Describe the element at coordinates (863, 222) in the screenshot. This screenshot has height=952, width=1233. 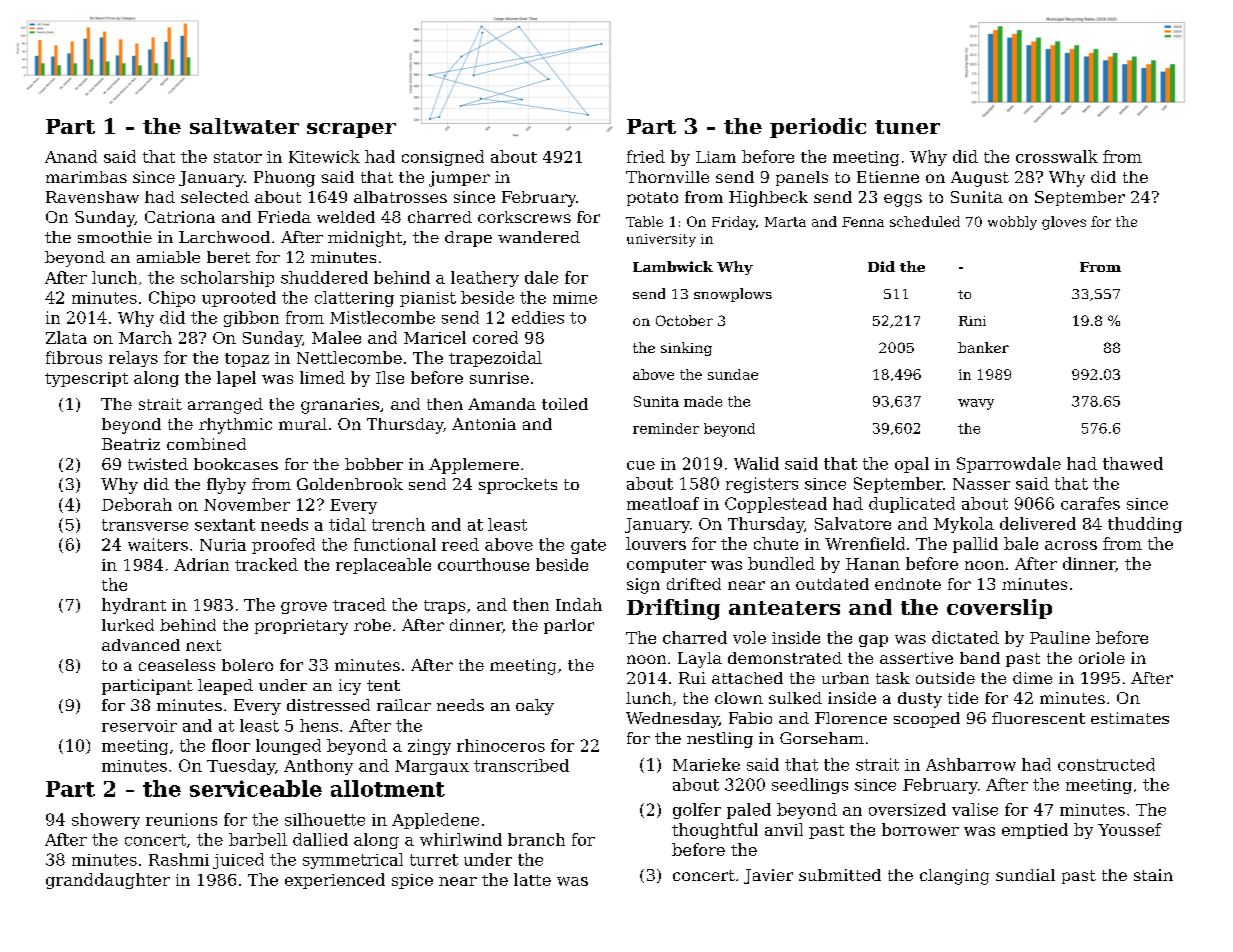
I see `Fenna` at that location.
